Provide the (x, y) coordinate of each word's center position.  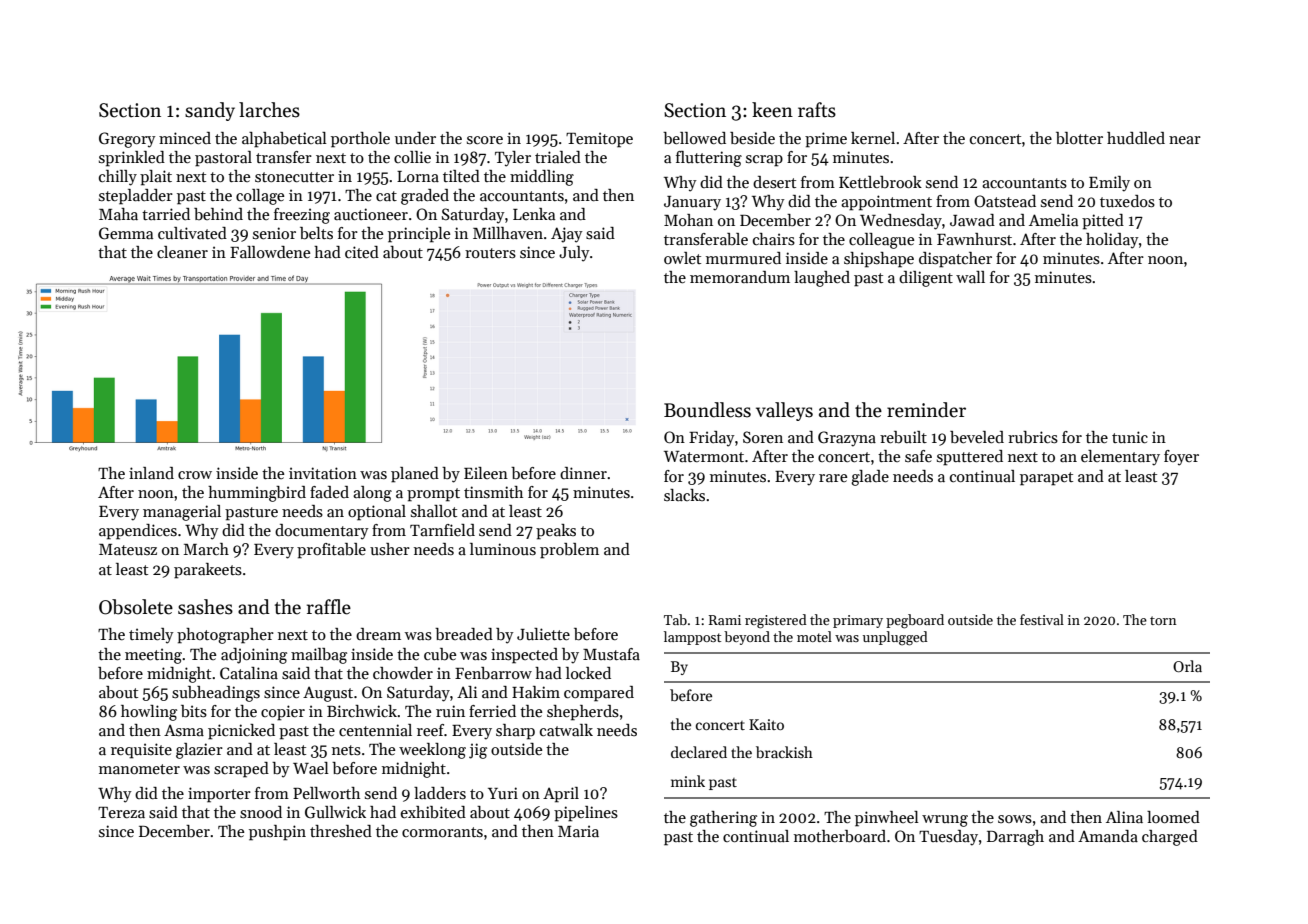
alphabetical (284, 140)
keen (772, 110)
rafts (817, 110)
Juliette (543, 634)
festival (1042, 619)
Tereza (121, 812)
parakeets (208, 571)
